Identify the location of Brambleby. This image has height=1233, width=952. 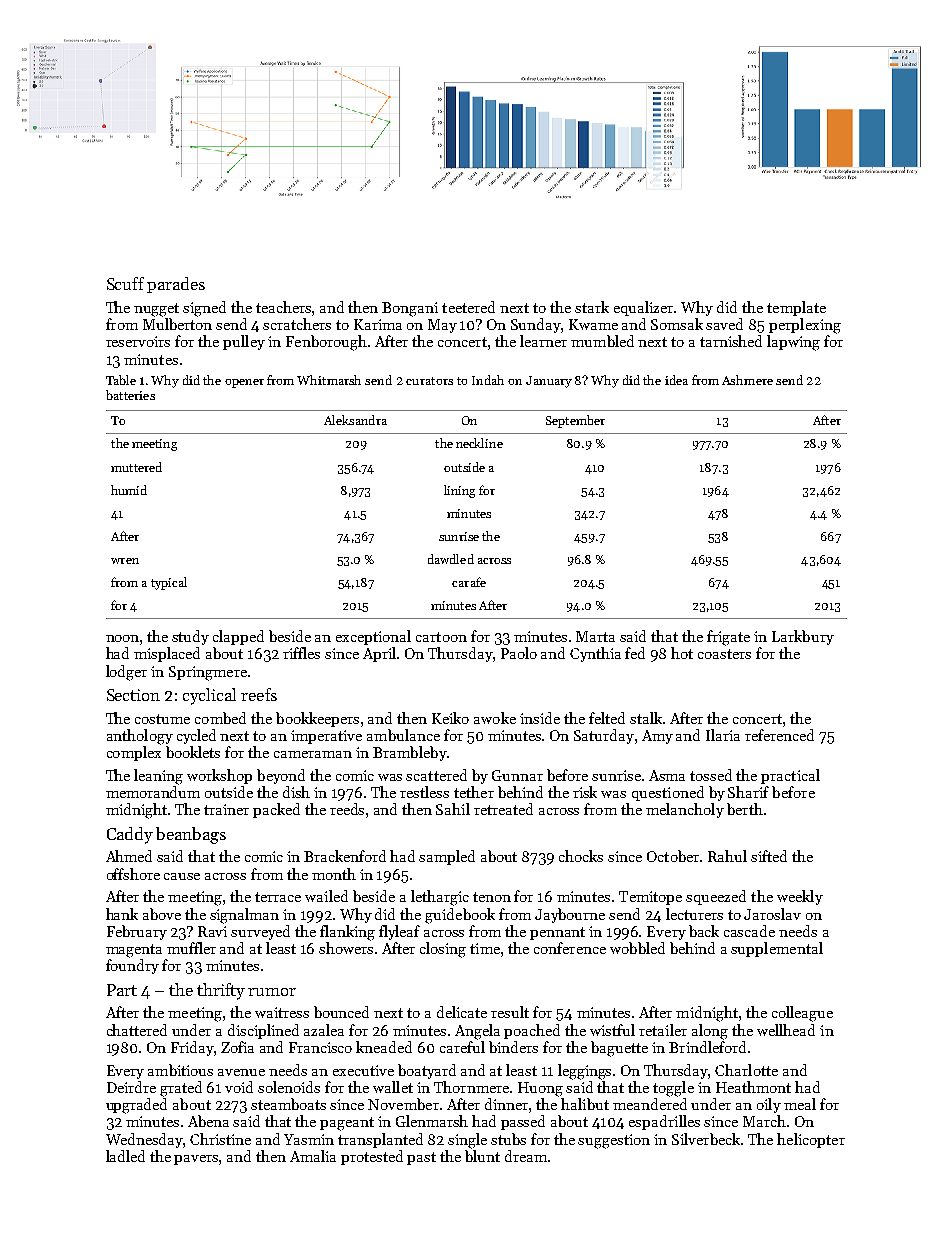
(410, 753).
